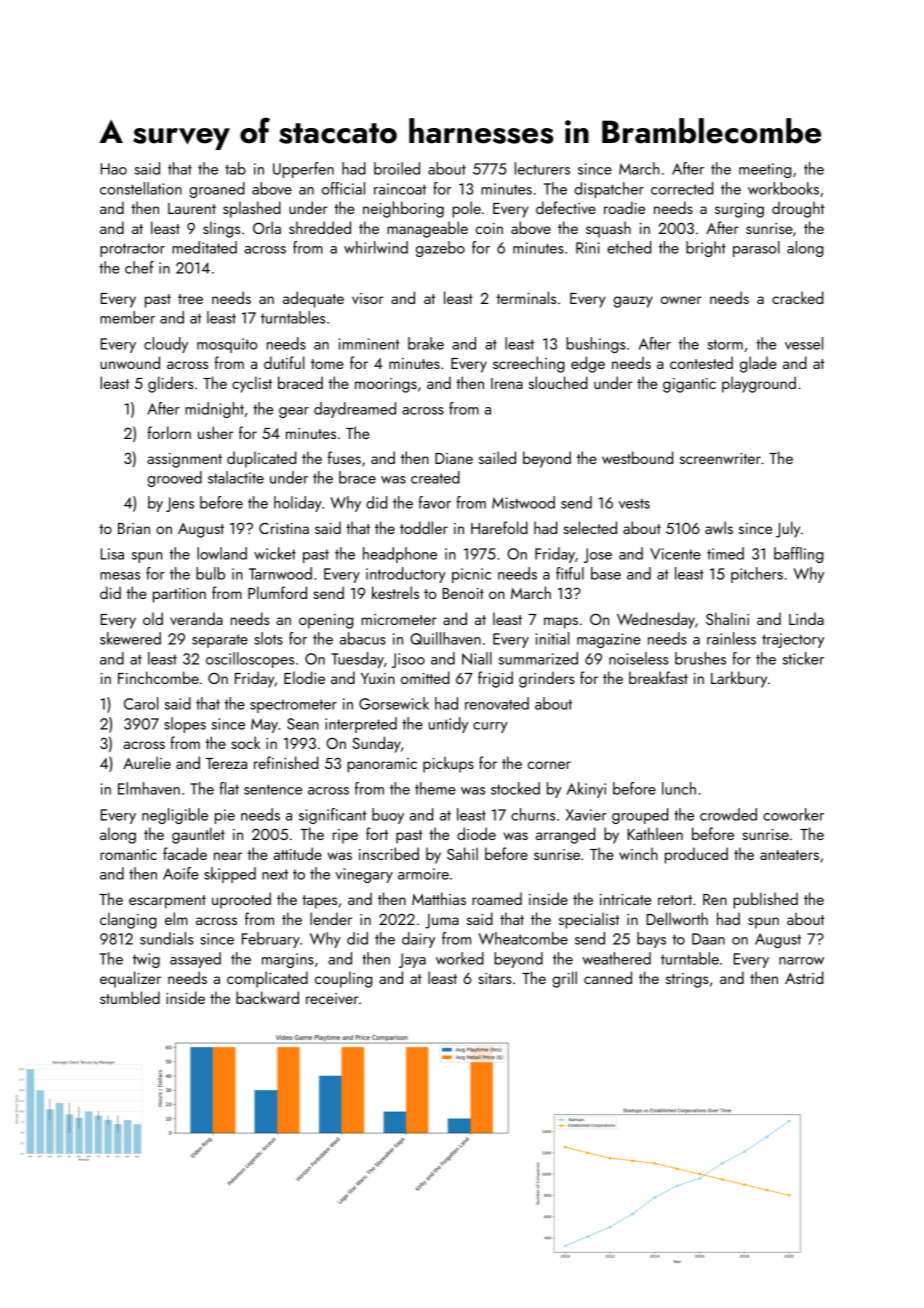 The width and height of the screenshot is (924, 1308). What do you see at coordinates (725, 344) in the screenshot?
I see `storm` at bounding box center [725, 344].
